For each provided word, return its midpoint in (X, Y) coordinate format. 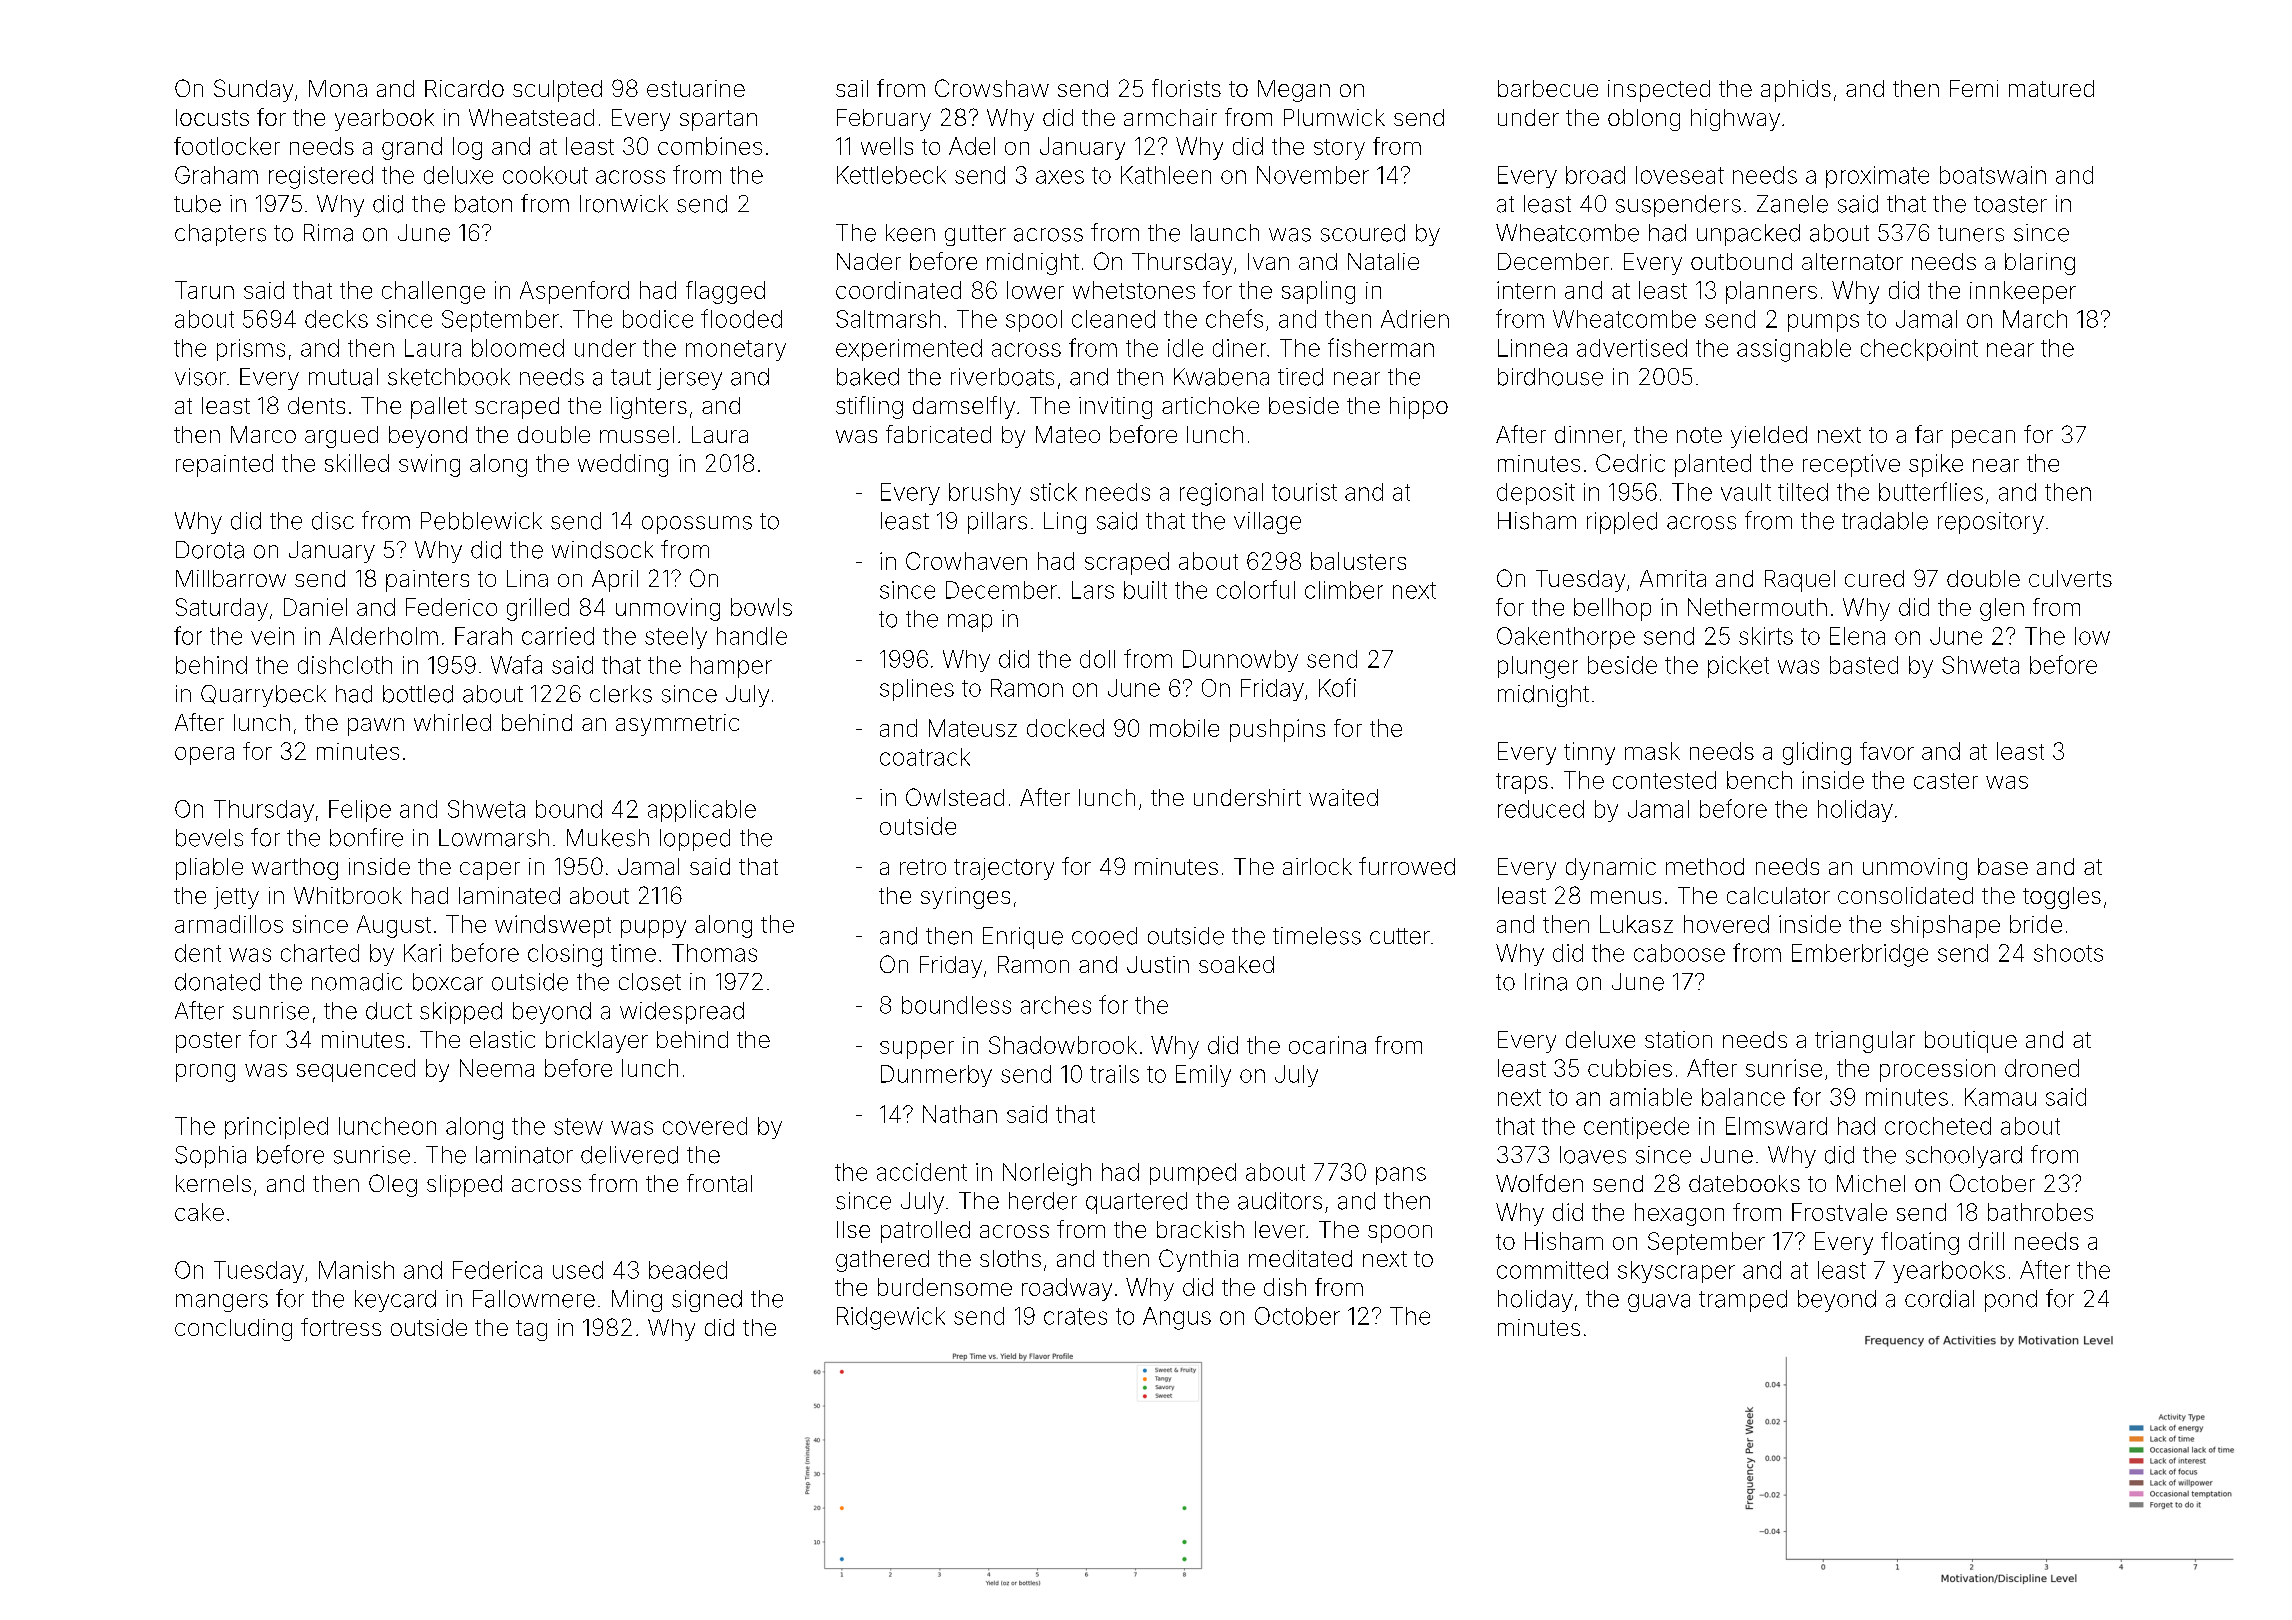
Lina (527, 578)
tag (531, 1330)
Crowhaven (966, 561)
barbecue (1548, 88)
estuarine (696, 88)
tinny (1589, 753)
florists (1186, 88)
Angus (1177, 1318)
